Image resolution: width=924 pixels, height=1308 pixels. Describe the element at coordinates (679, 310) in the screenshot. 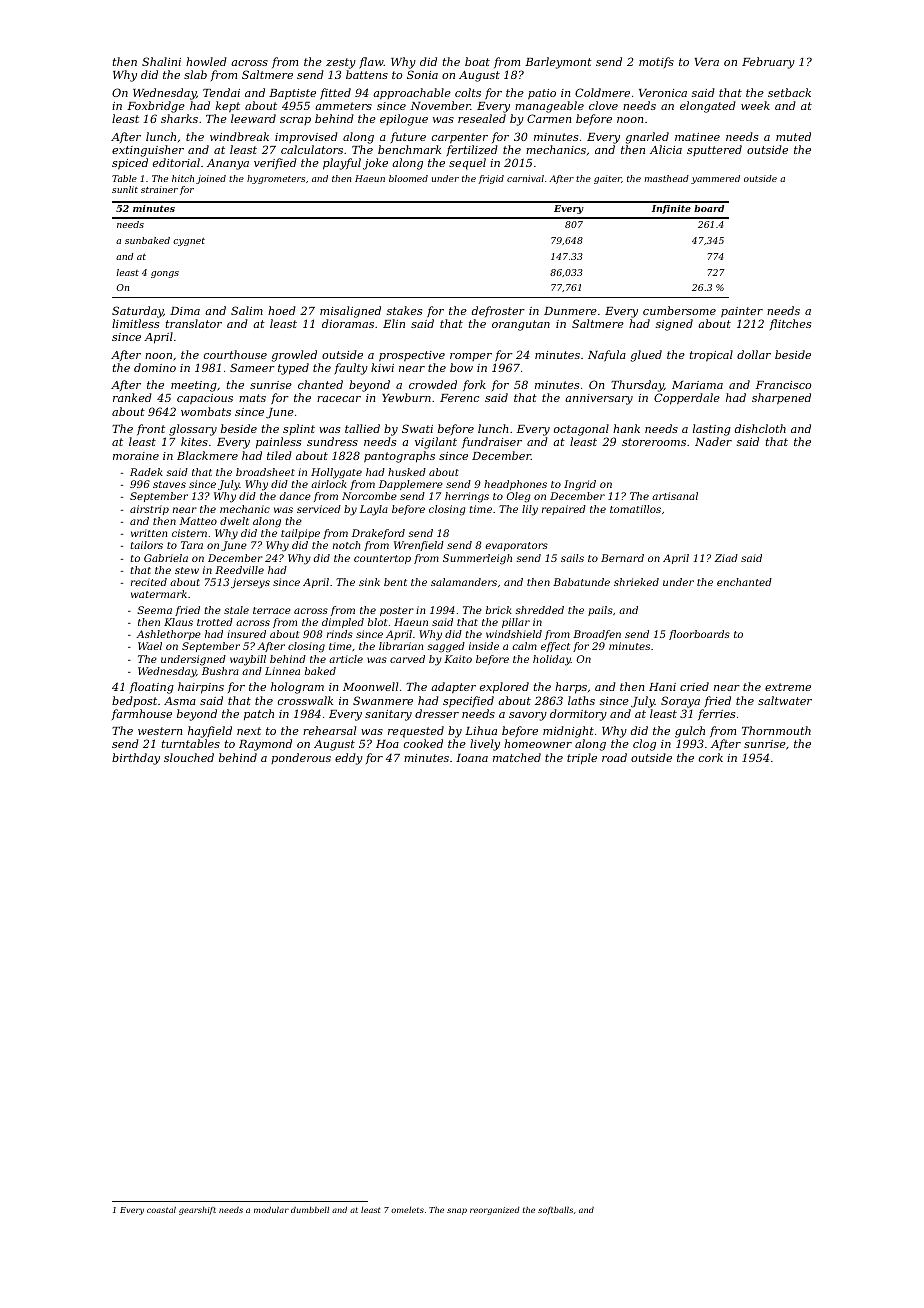

I see `cumbersome` at that location.
